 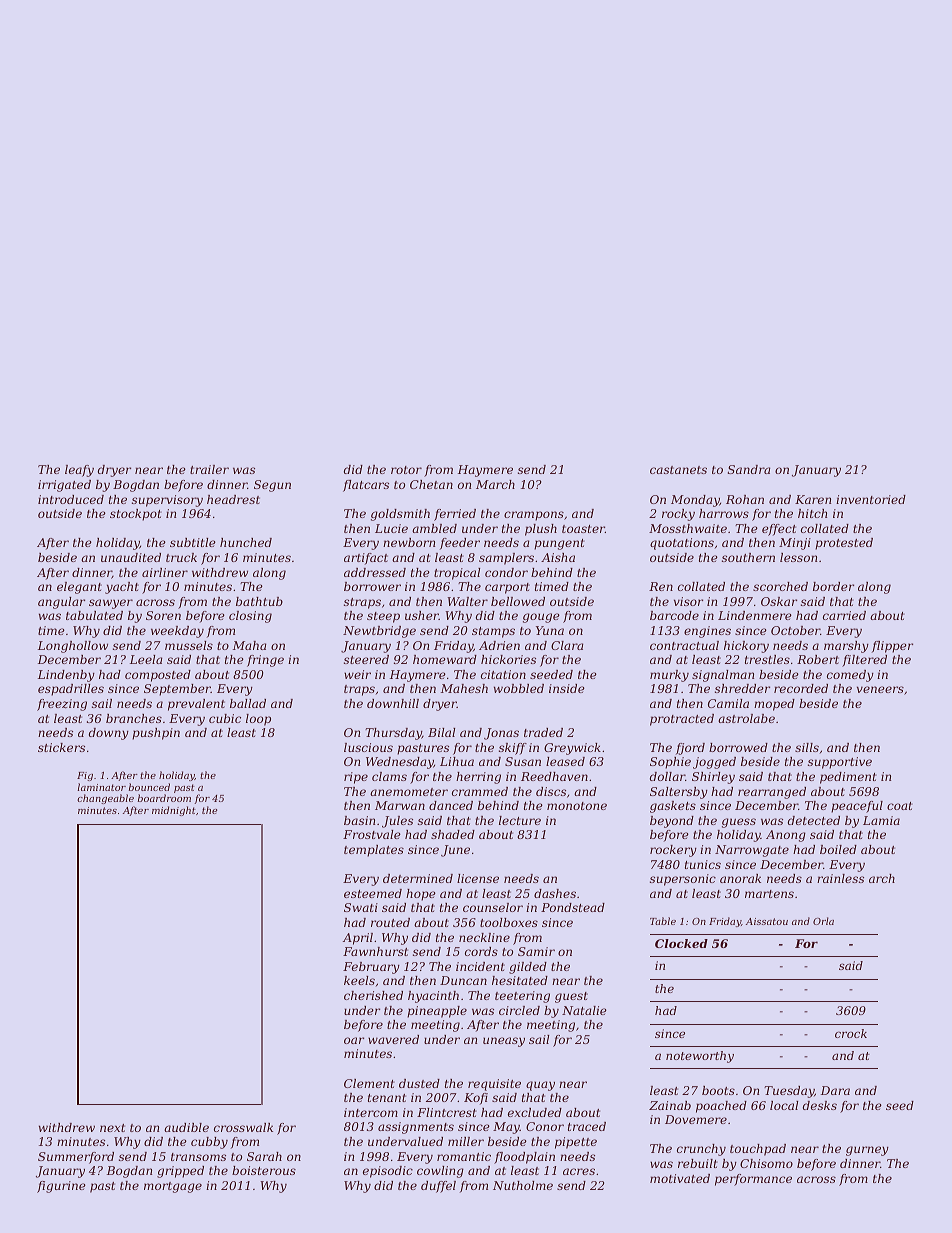 What do you see at coordinates (851, 1033) in the page?
I see `crock` at bounding box center [851, 1033].
